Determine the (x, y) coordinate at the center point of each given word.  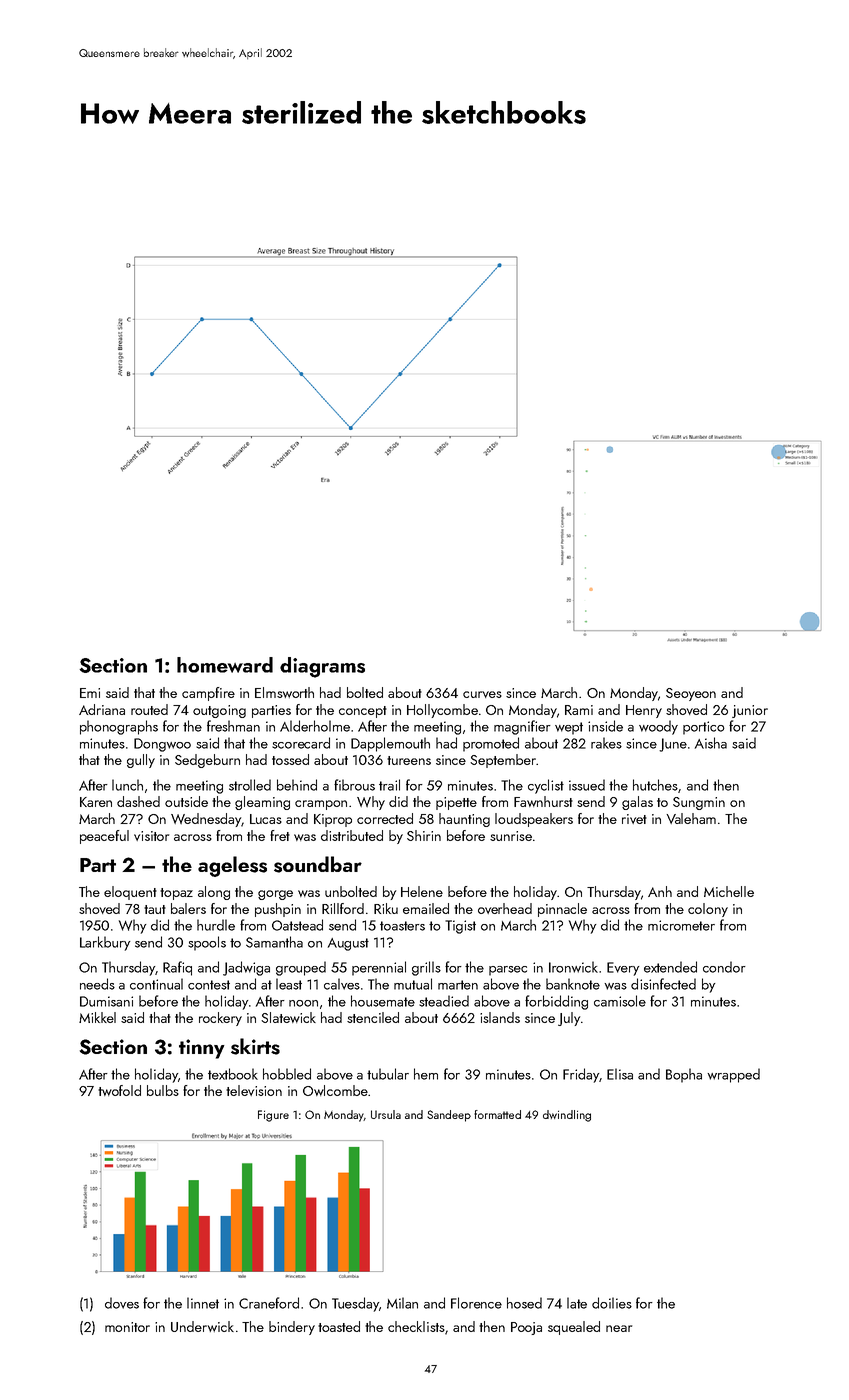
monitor (127, 1327)
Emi (90, 693)
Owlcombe (335, 1090)
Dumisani (106, 1001)
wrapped (733, 1075)
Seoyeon (691, 694)
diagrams (322, 667)
